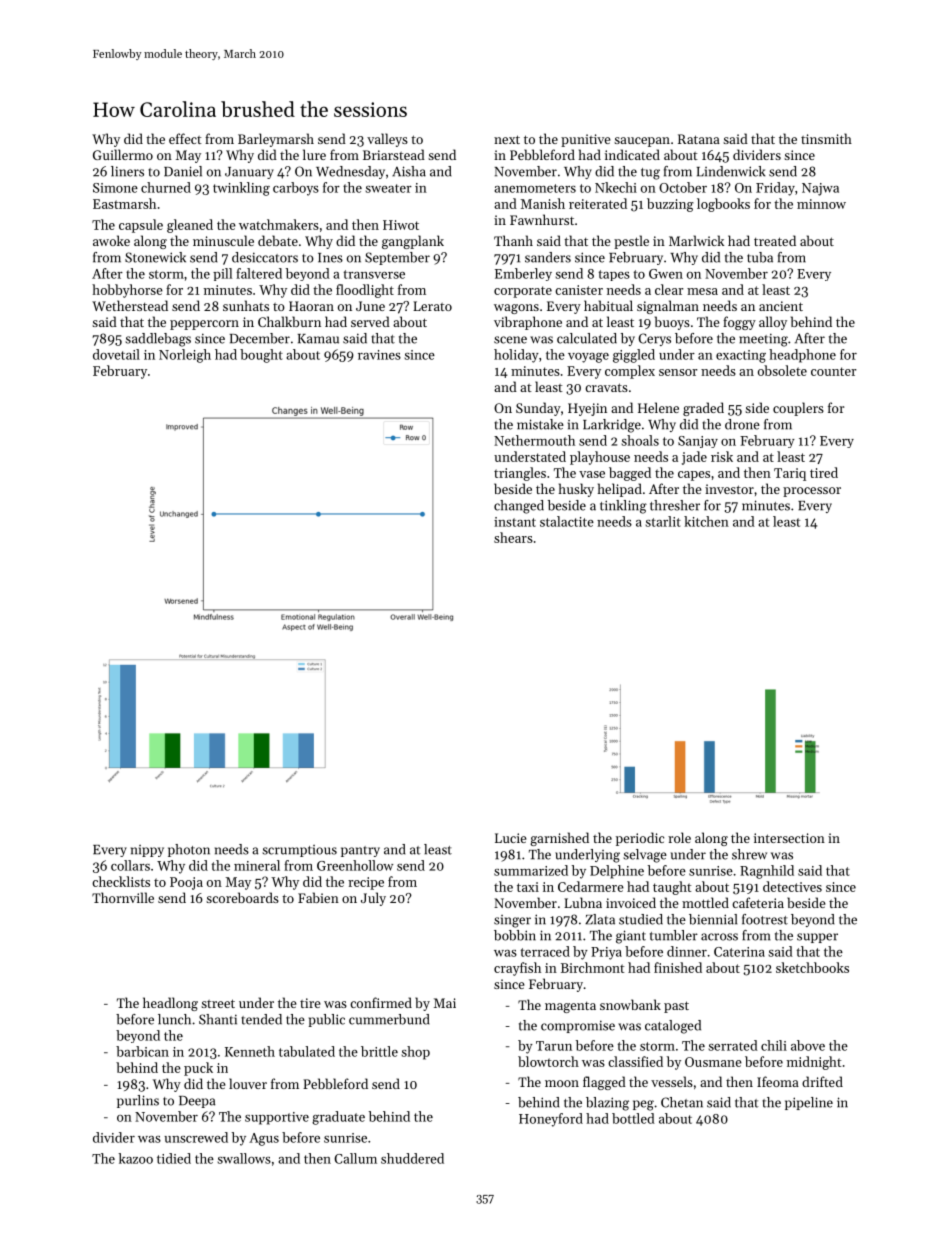 Image resolution: width=952 pixels, height=1233 pixels. Describe the element at coordinates (416, 1053) in the screenshot. I see `shop` at that location.
